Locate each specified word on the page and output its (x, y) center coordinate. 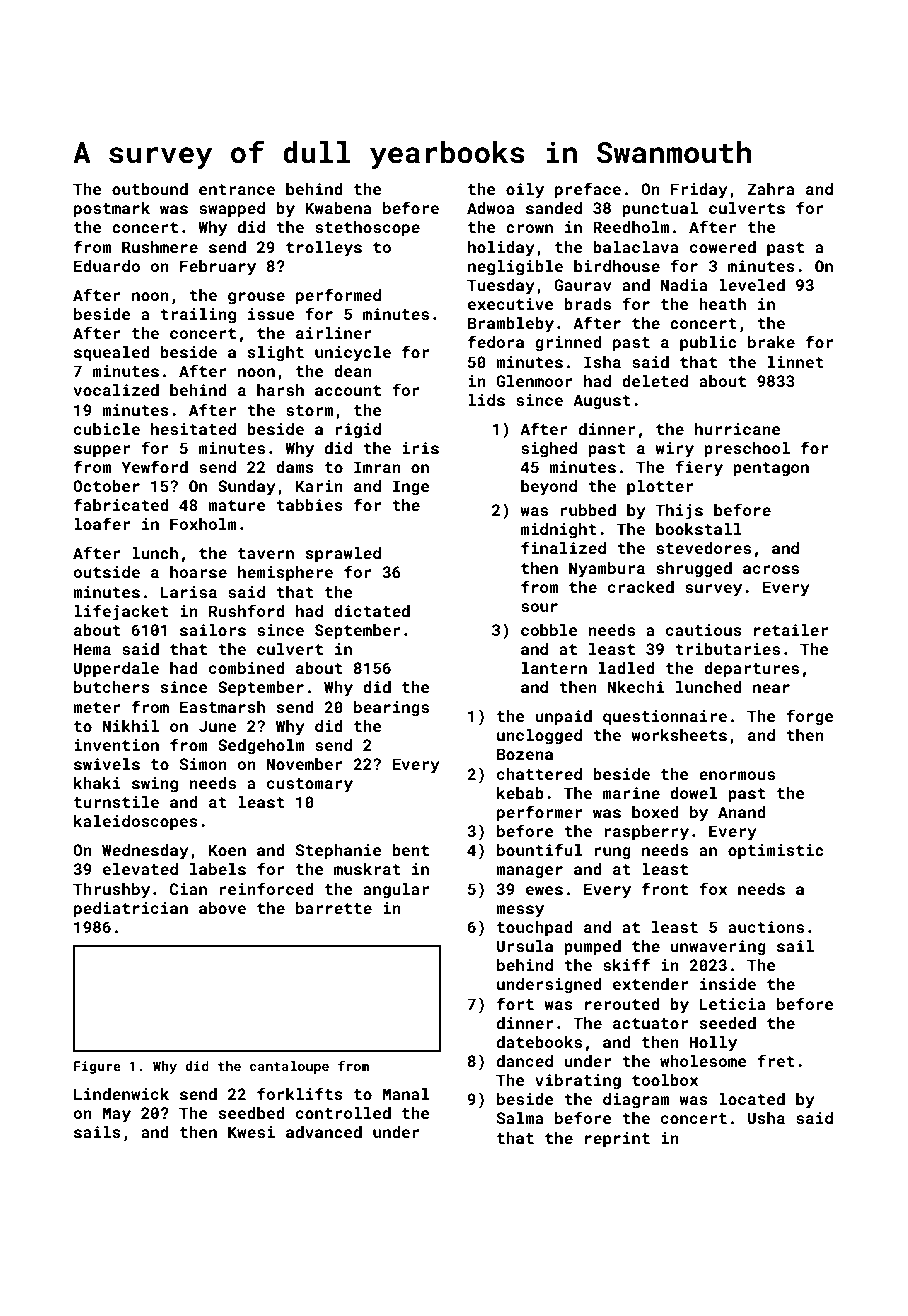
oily (525, 191)
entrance (237, 189)
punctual (660, 210)
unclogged (539, 737)
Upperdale (116, 670)
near (771, 688)
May (117, 1115)
